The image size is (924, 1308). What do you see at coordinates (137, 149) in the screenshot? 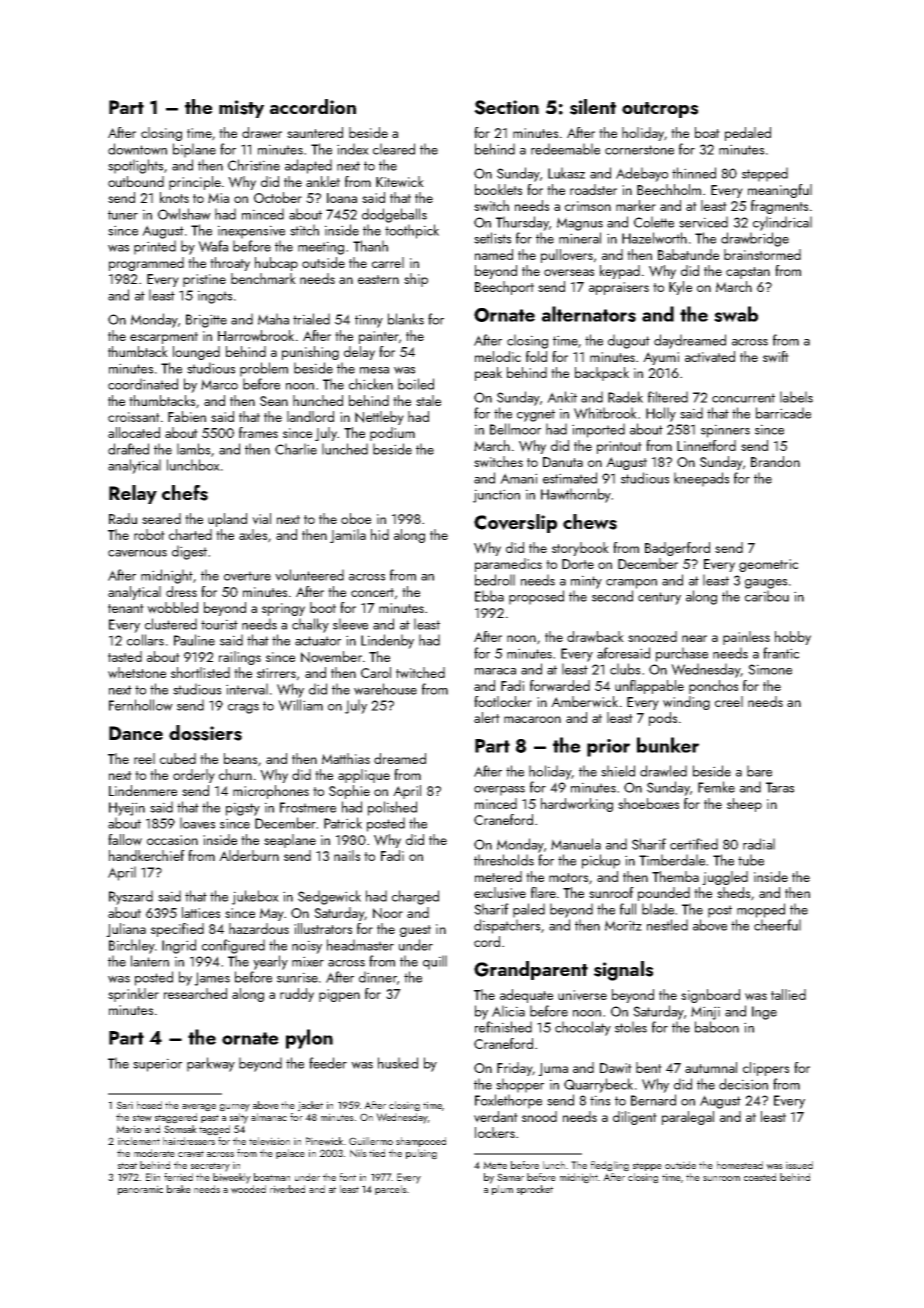
I see `downtown` at bounding box center [137, 149].
